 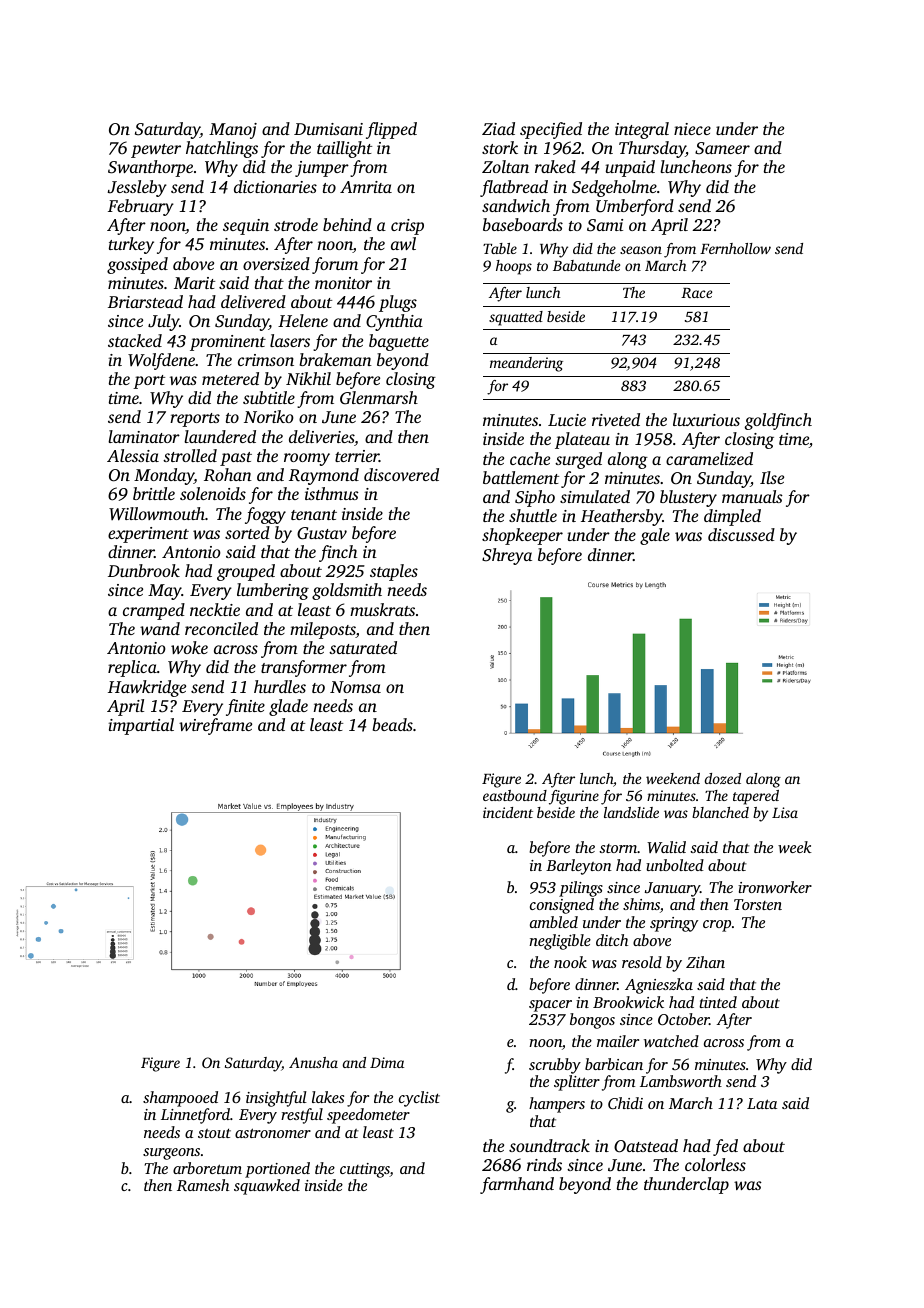 What do you see at coordinates (498, 128) in the screenshot?
I see `Ziad` at bounding box center [498, 128].
